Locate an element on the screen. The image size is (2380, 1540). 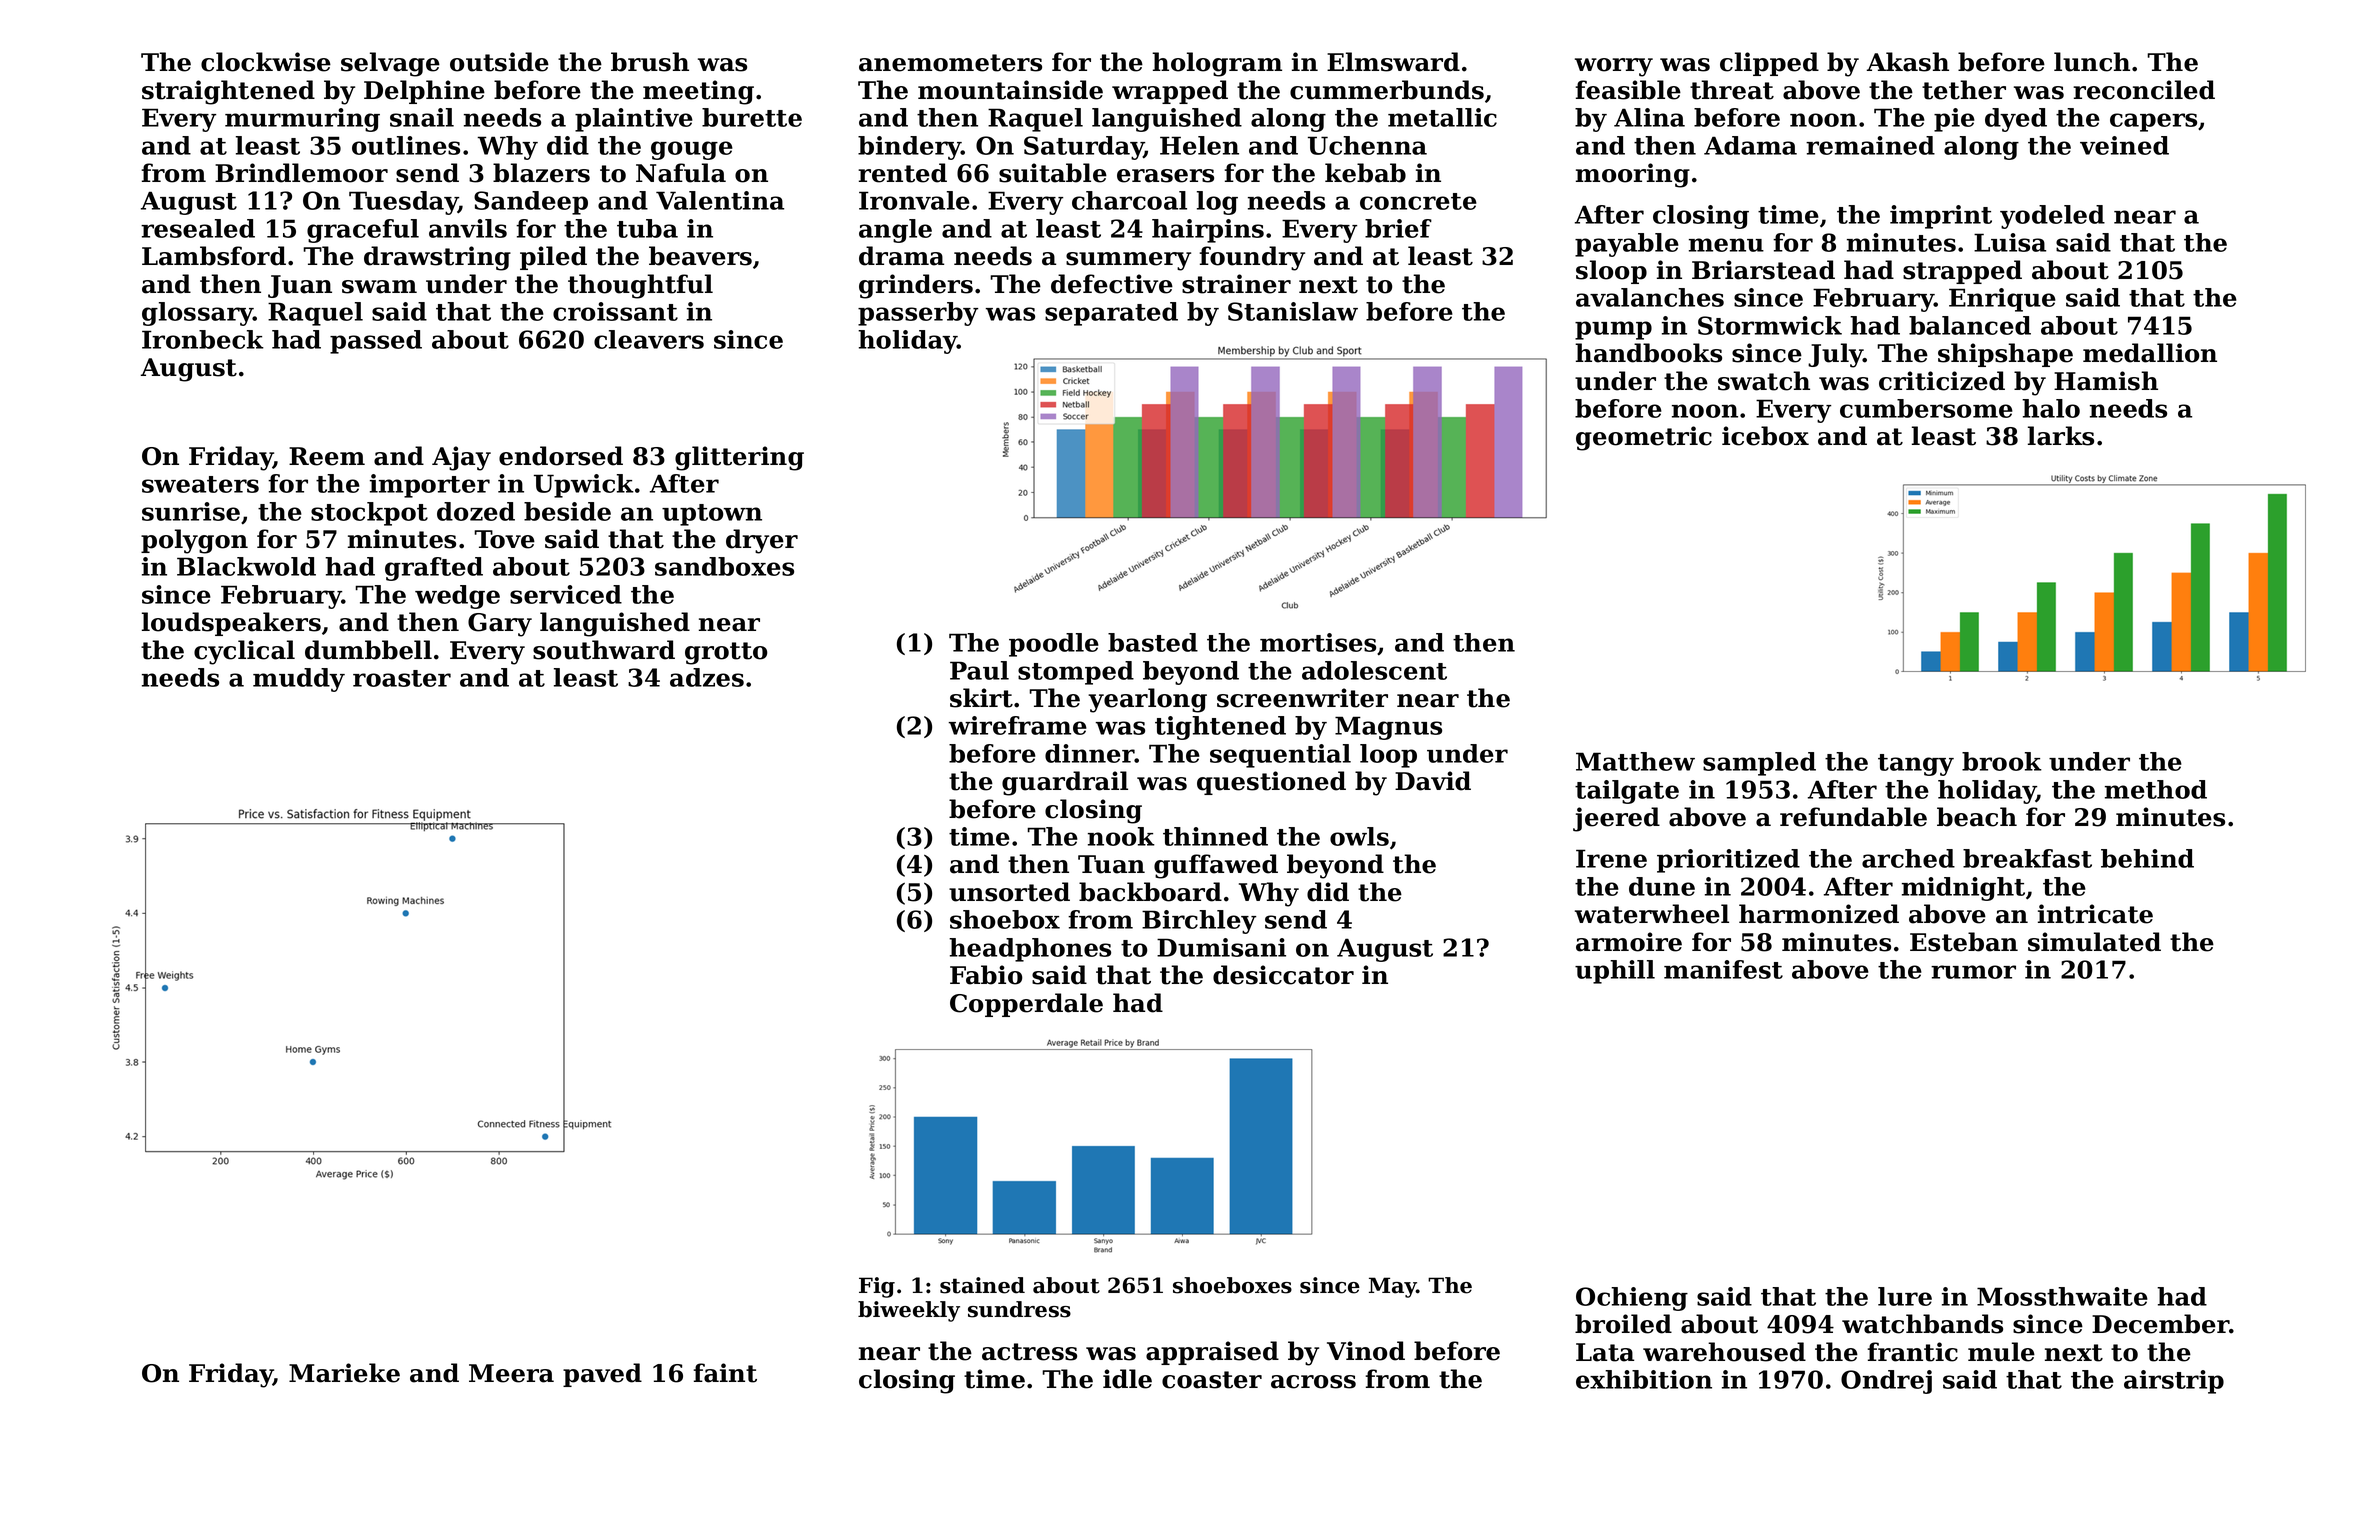
Fabio is located at coordinates (986, 975).
